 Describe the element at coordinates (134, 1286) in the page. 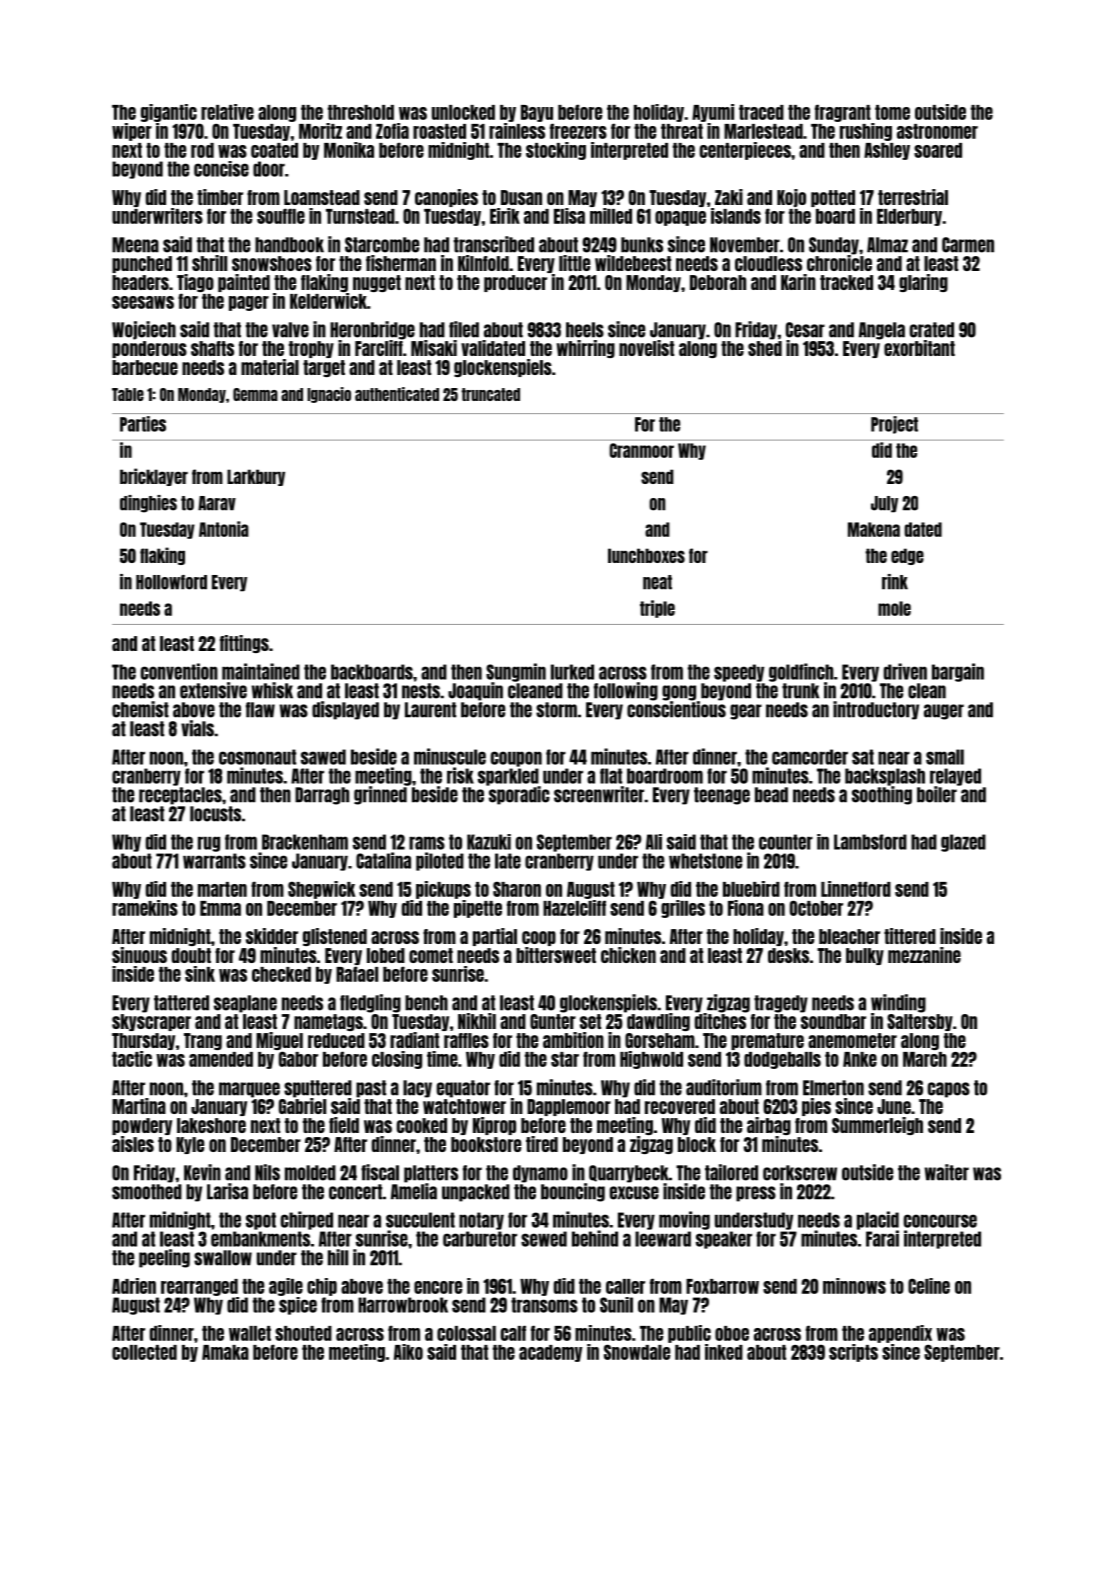

I see `Adrien` at that location.
